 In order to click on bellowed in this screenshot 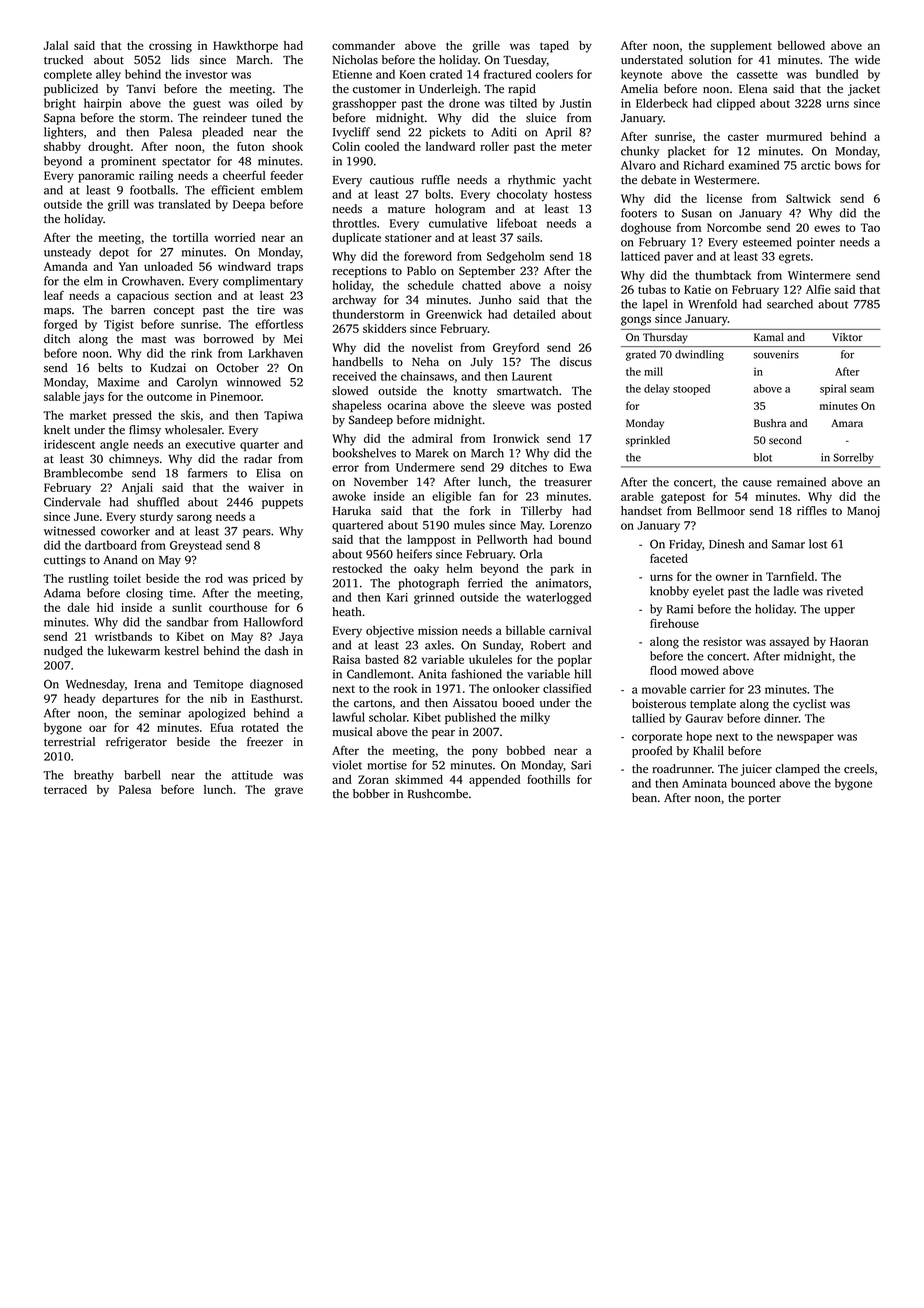, I will do `click(801, 45)`.
